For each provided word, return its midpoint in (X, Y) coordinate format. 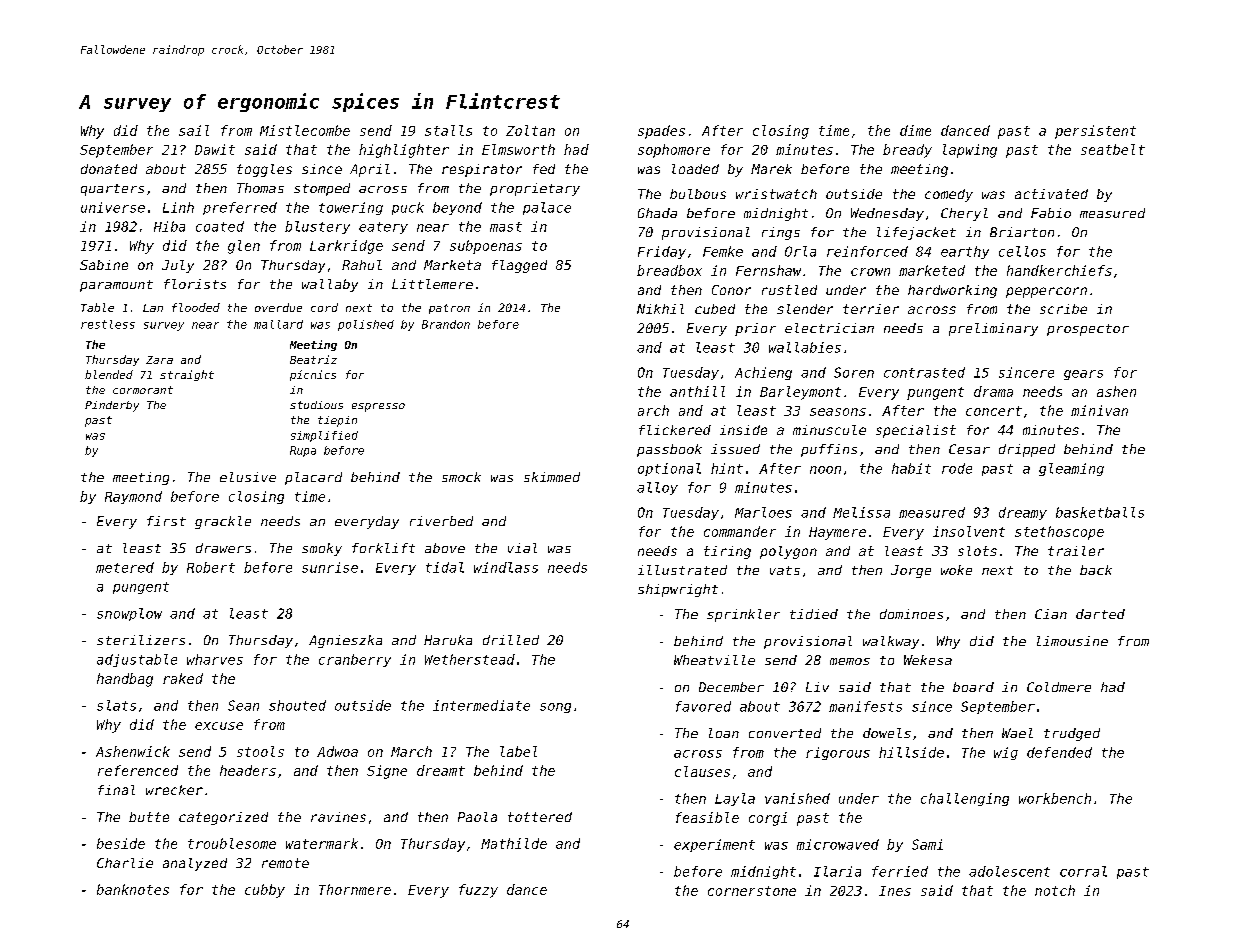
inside (743, 430)
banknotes (133, 889)
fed (544, 169)
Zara (159, 360)
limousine (1072, 641)
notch (1055, 890)
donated (109, 169)
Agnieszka (345, 641)
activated (1051, 194)
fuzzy (478, 891)
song (555, 708)
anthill (697, 391)
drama (993, 391)
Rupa (303, 451)
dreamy (1023, 513)
